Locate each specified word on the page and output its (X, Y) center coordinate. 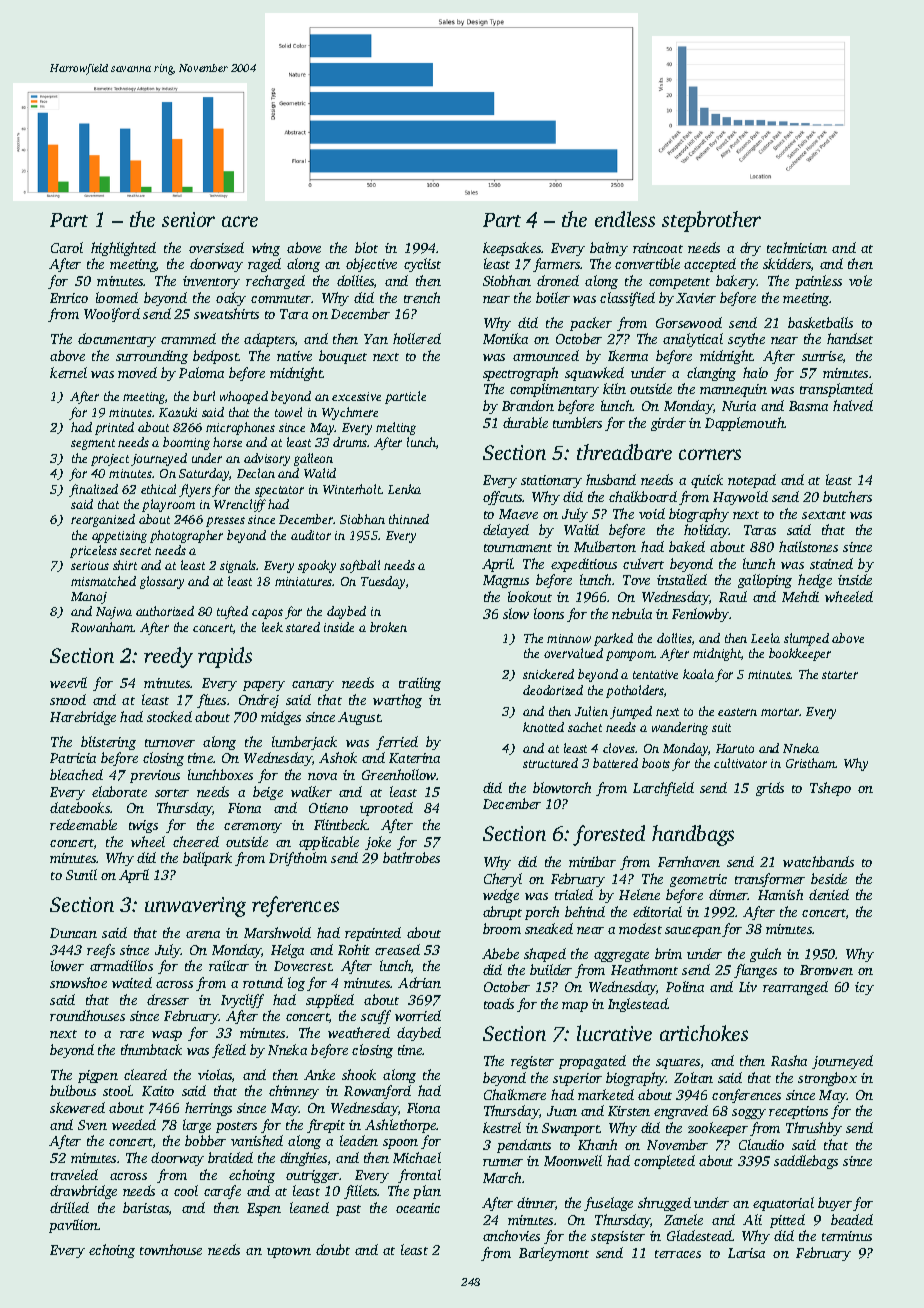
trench (422, 297)
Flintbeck (341, 824)
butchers (847, 496)
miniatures (304, 581)
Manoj (89, 598)
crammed (188, 338)
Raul (733, 596)
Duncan (73, 933)
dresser (168, 999)
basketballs (820, 322)
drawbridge (83, 1192)
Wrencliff (240, 505)
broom (502, 928)
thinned (409, 519)
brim (668, 953)
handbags (693, 835)
